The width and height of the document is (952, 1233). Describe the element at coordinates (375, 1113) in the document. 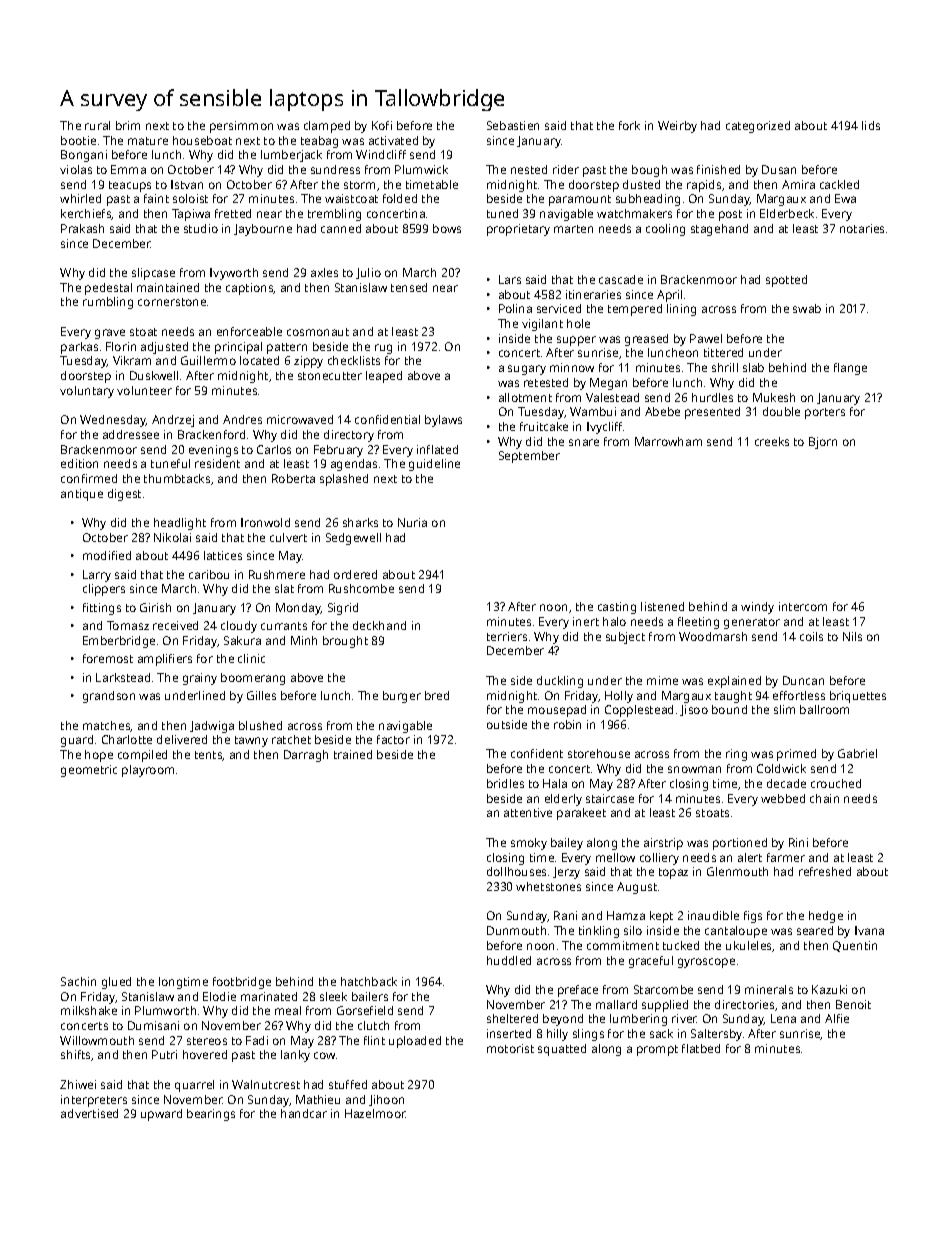

I see `Hazelmoor` at that location.
